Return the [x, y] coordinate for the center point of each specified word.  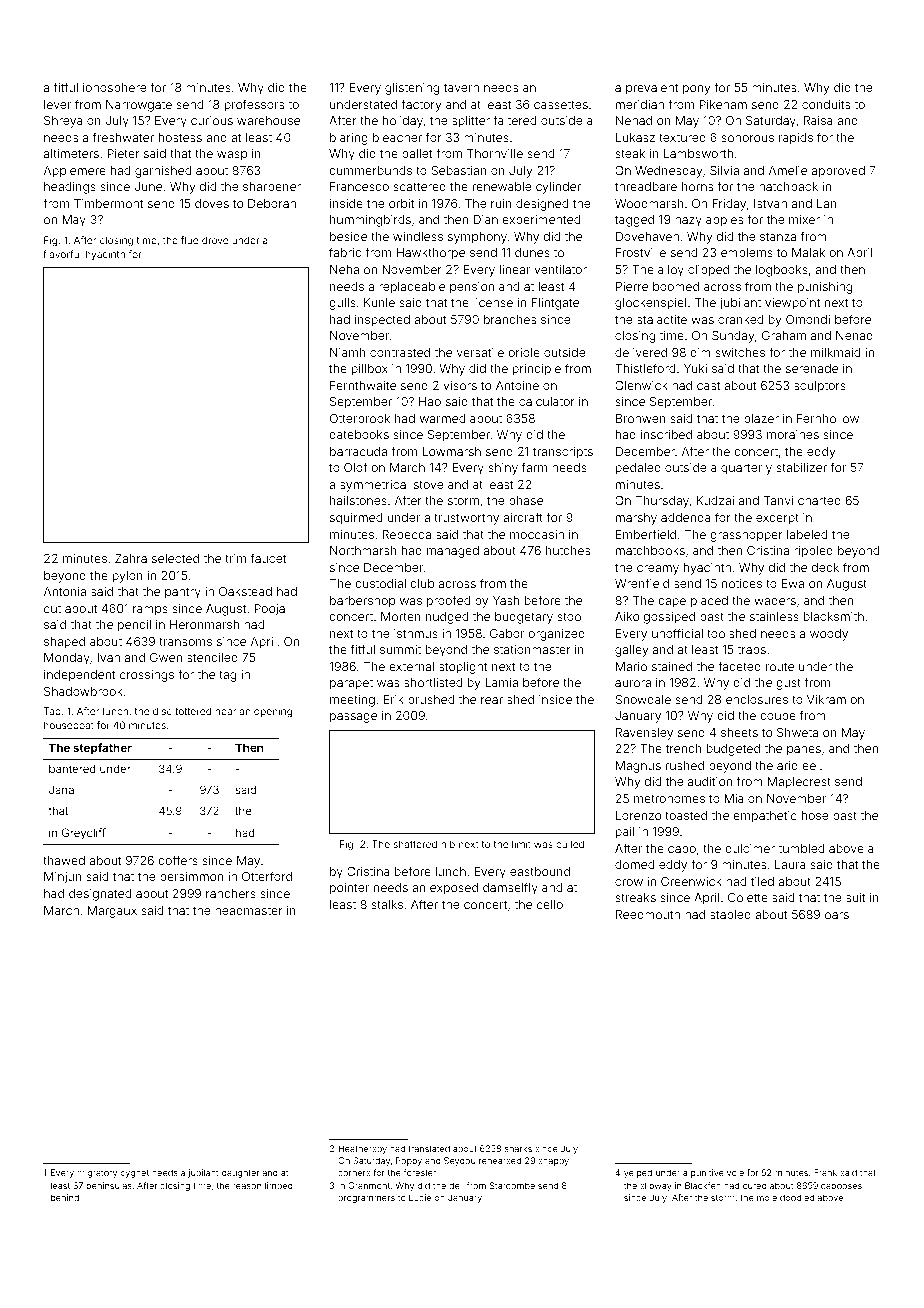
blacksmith [834, 616]
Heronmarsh [204, 624]
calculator [547, 401]
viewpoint [792, 304]
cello [550, 904]
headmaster [249, 910]
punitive [707, 1173]
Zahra [131, 558]
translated [429, 1148]
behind [65, 1197]
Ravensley [644, 734]
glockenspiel [650, 304]
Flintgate [555, 304]
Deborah [272, 203]
